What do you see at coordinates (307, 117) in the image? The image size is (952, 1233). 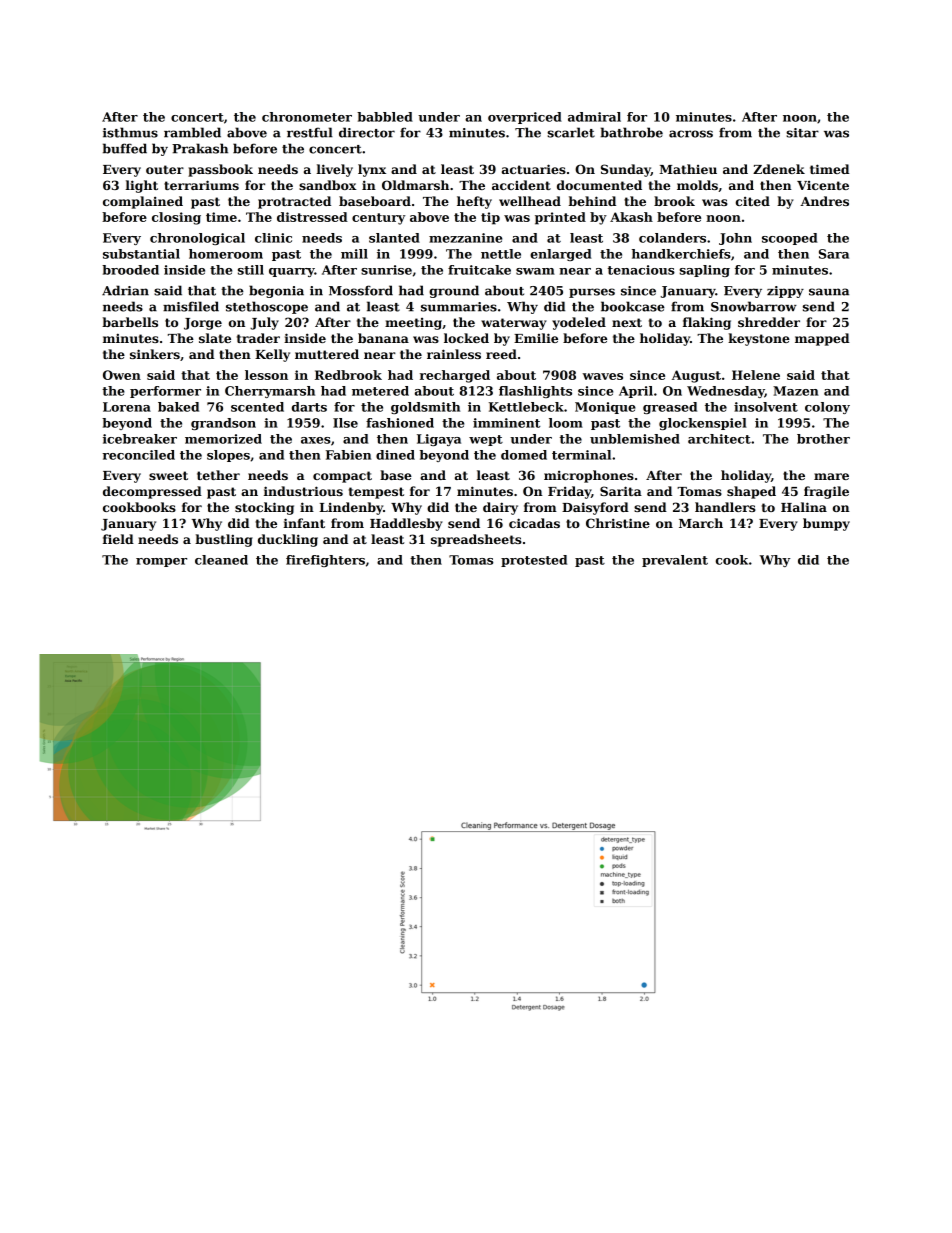 I see `chronometer` at bounding box center [307, 117].
